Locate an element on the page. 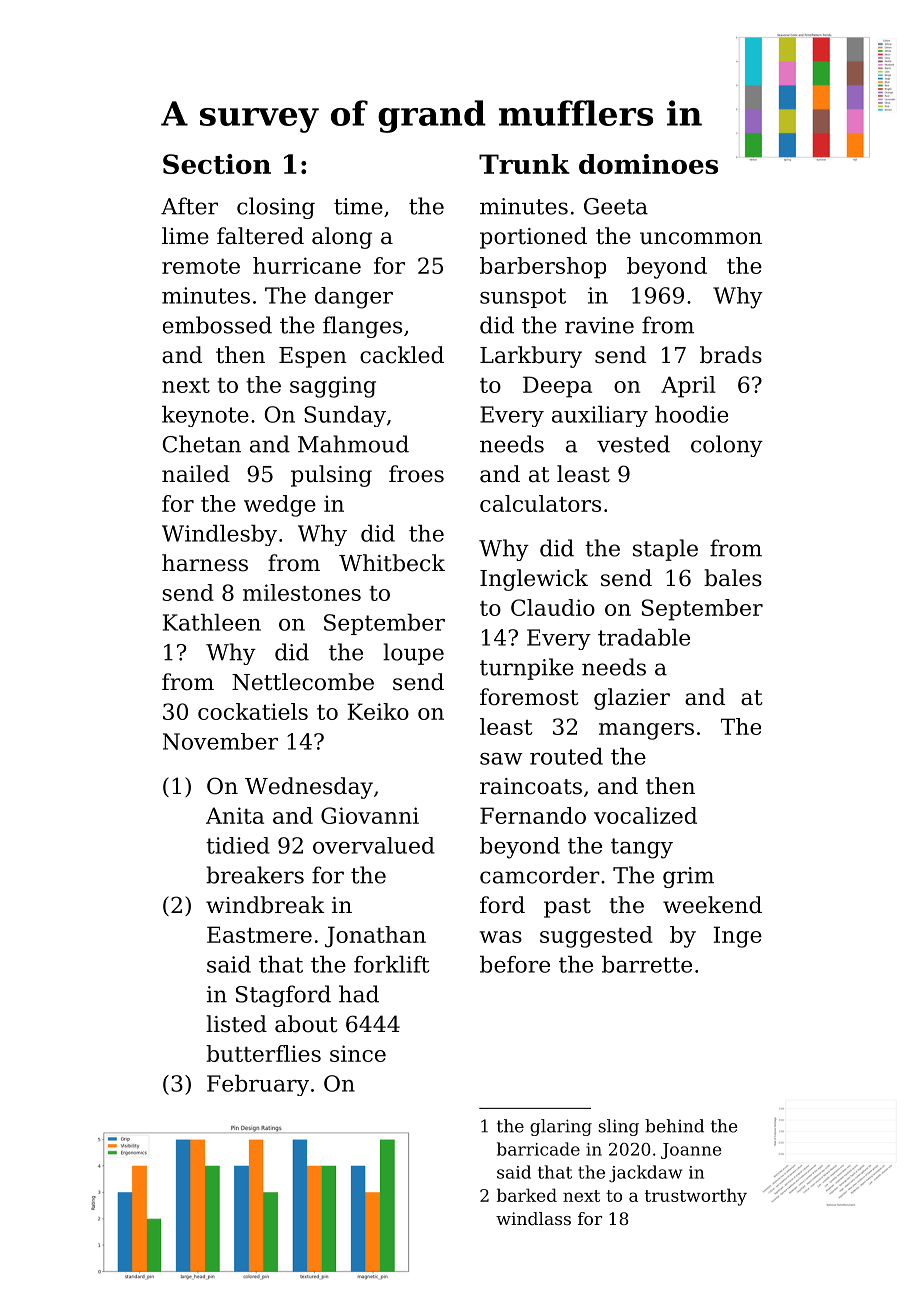 This document has height=1311, width=924. Section is located at coordinates (217, 164).
